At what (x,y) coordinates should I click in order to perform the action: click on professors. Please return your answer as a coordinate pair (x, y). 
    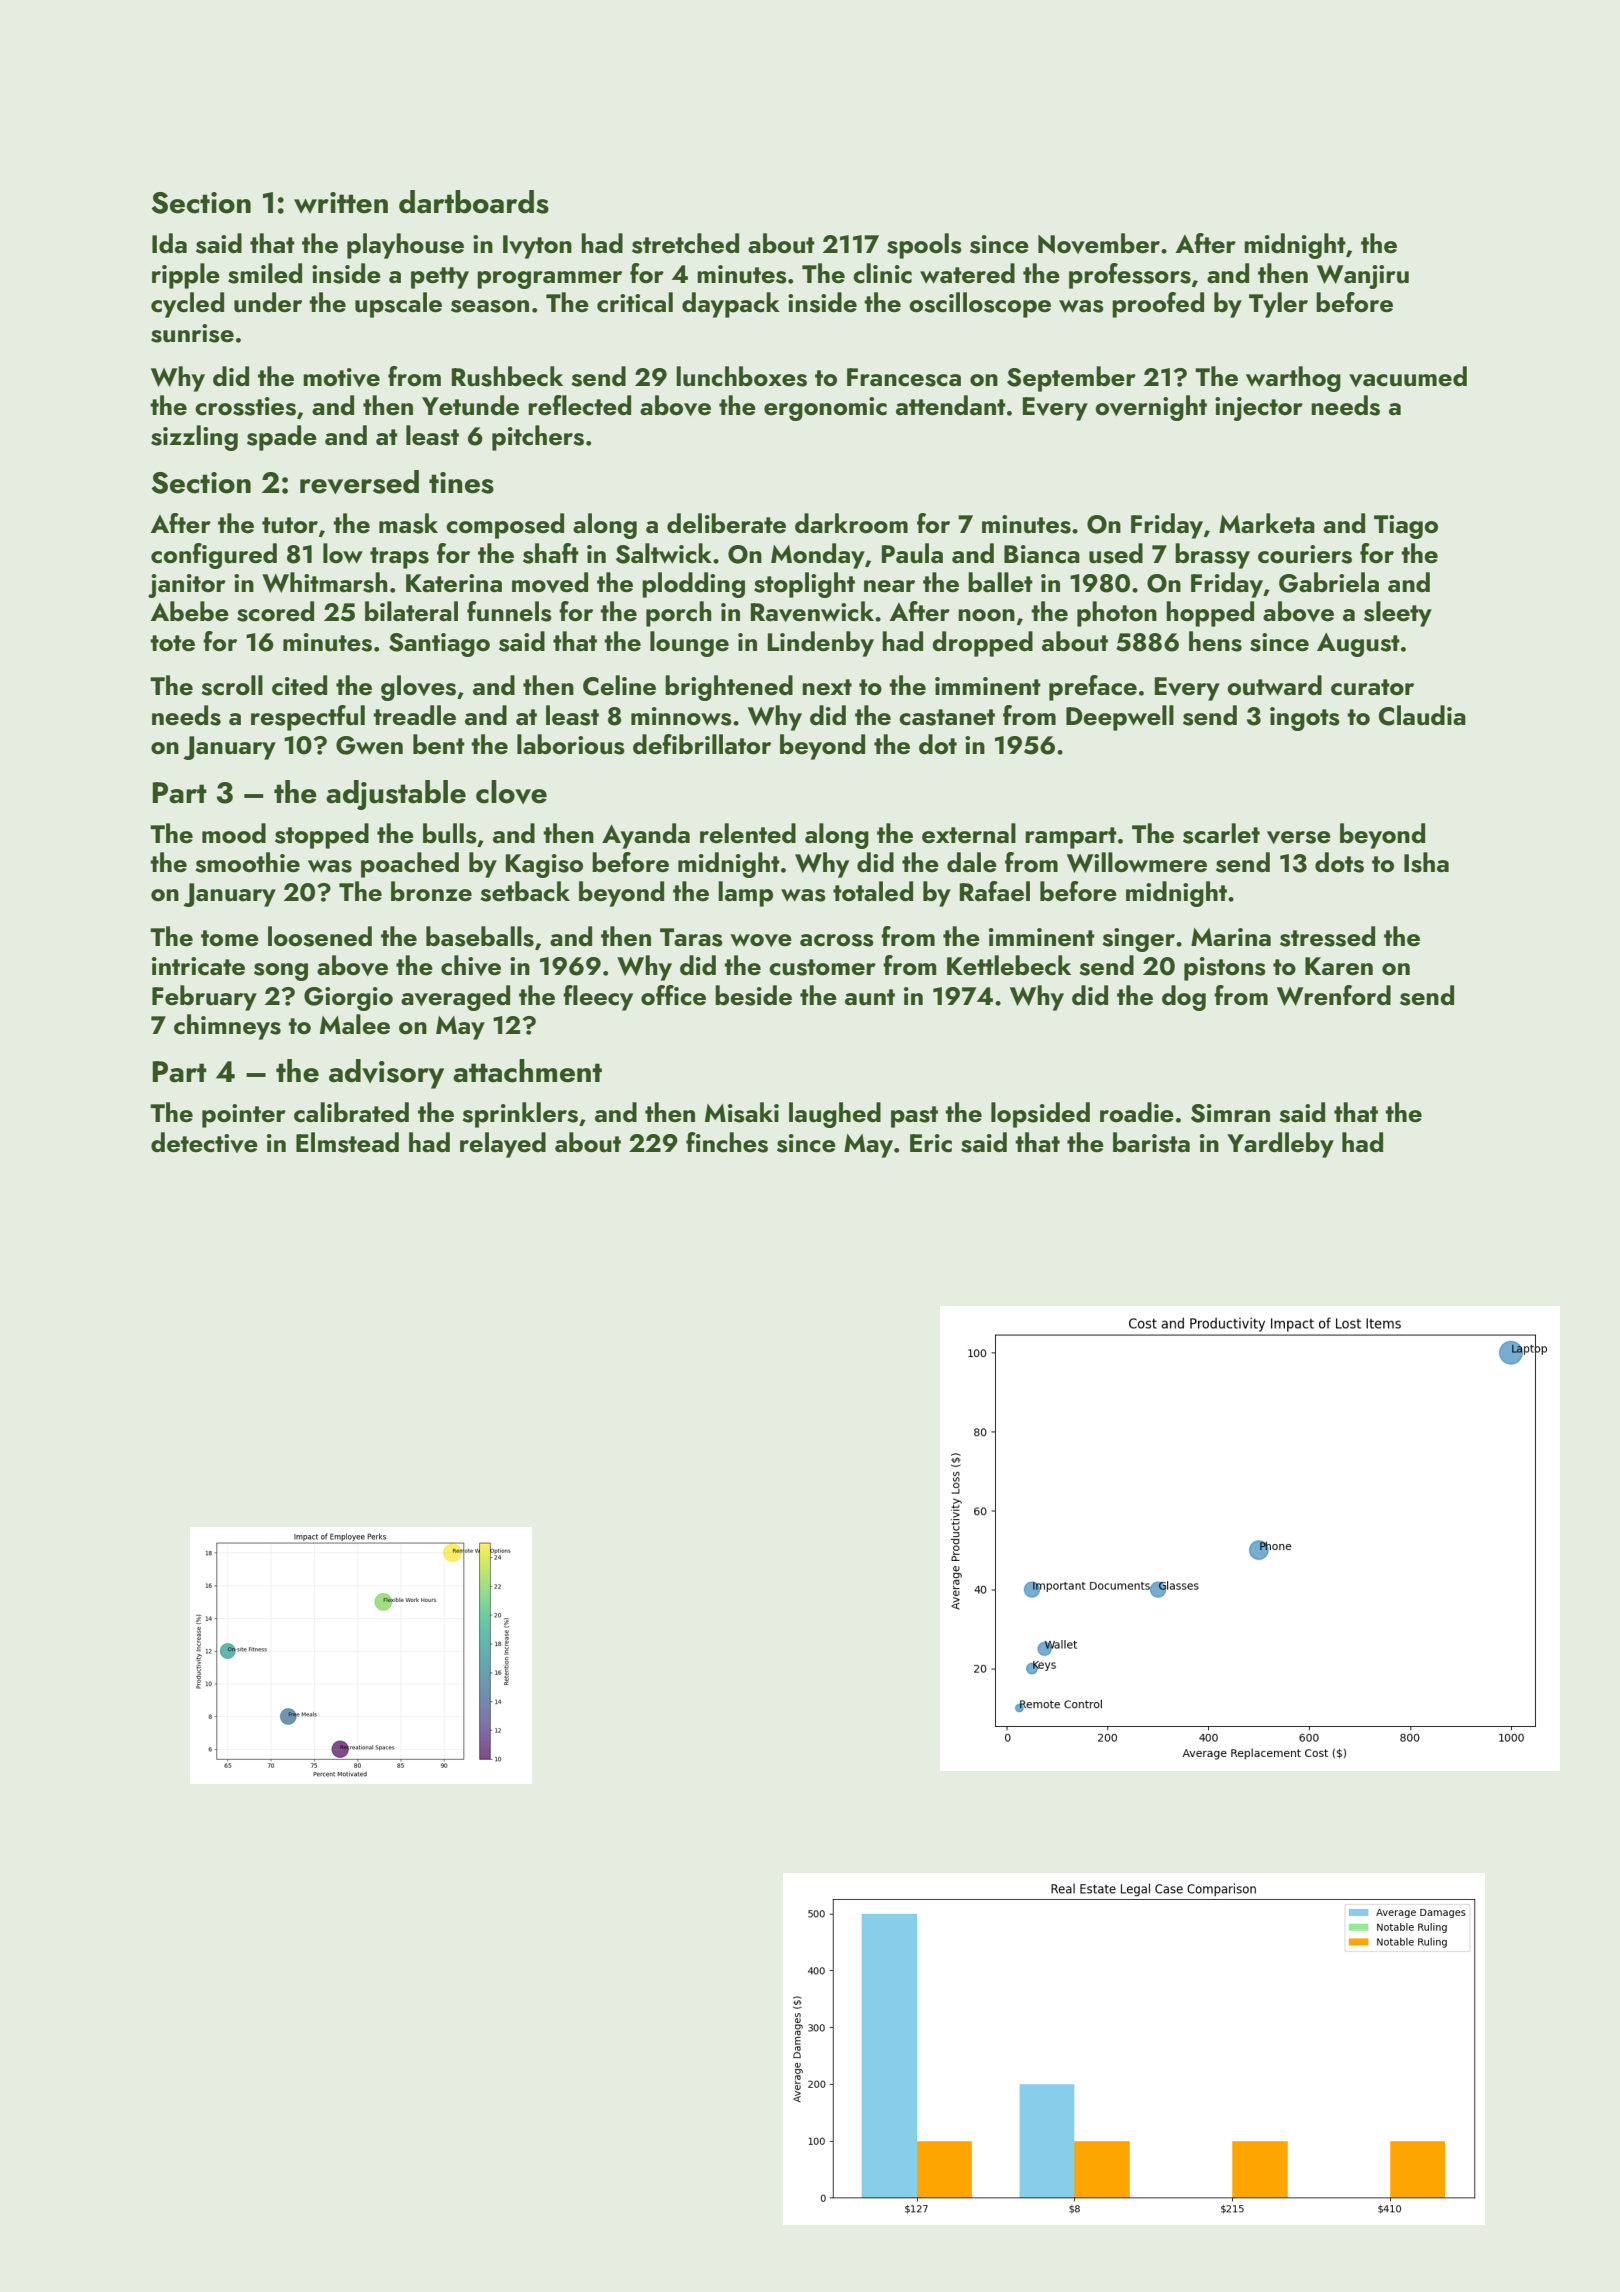
    Looking at the image, I should click on (1130, 276).
